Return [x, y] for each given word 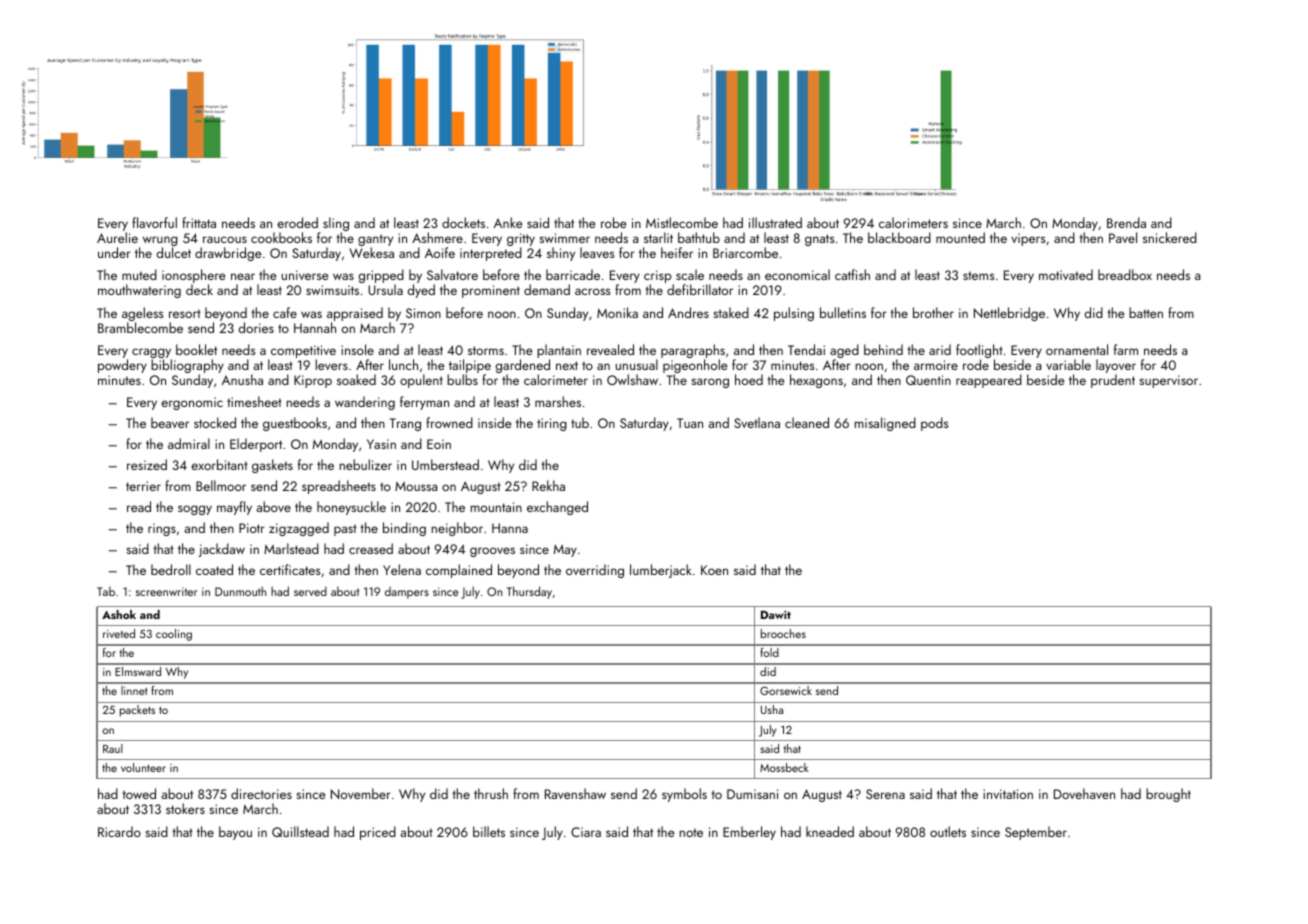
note [691, 832]
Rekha [548, 485]
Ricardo [119, 831]
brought [1168, 795]
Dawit [776, 614]
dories [256, 327]
